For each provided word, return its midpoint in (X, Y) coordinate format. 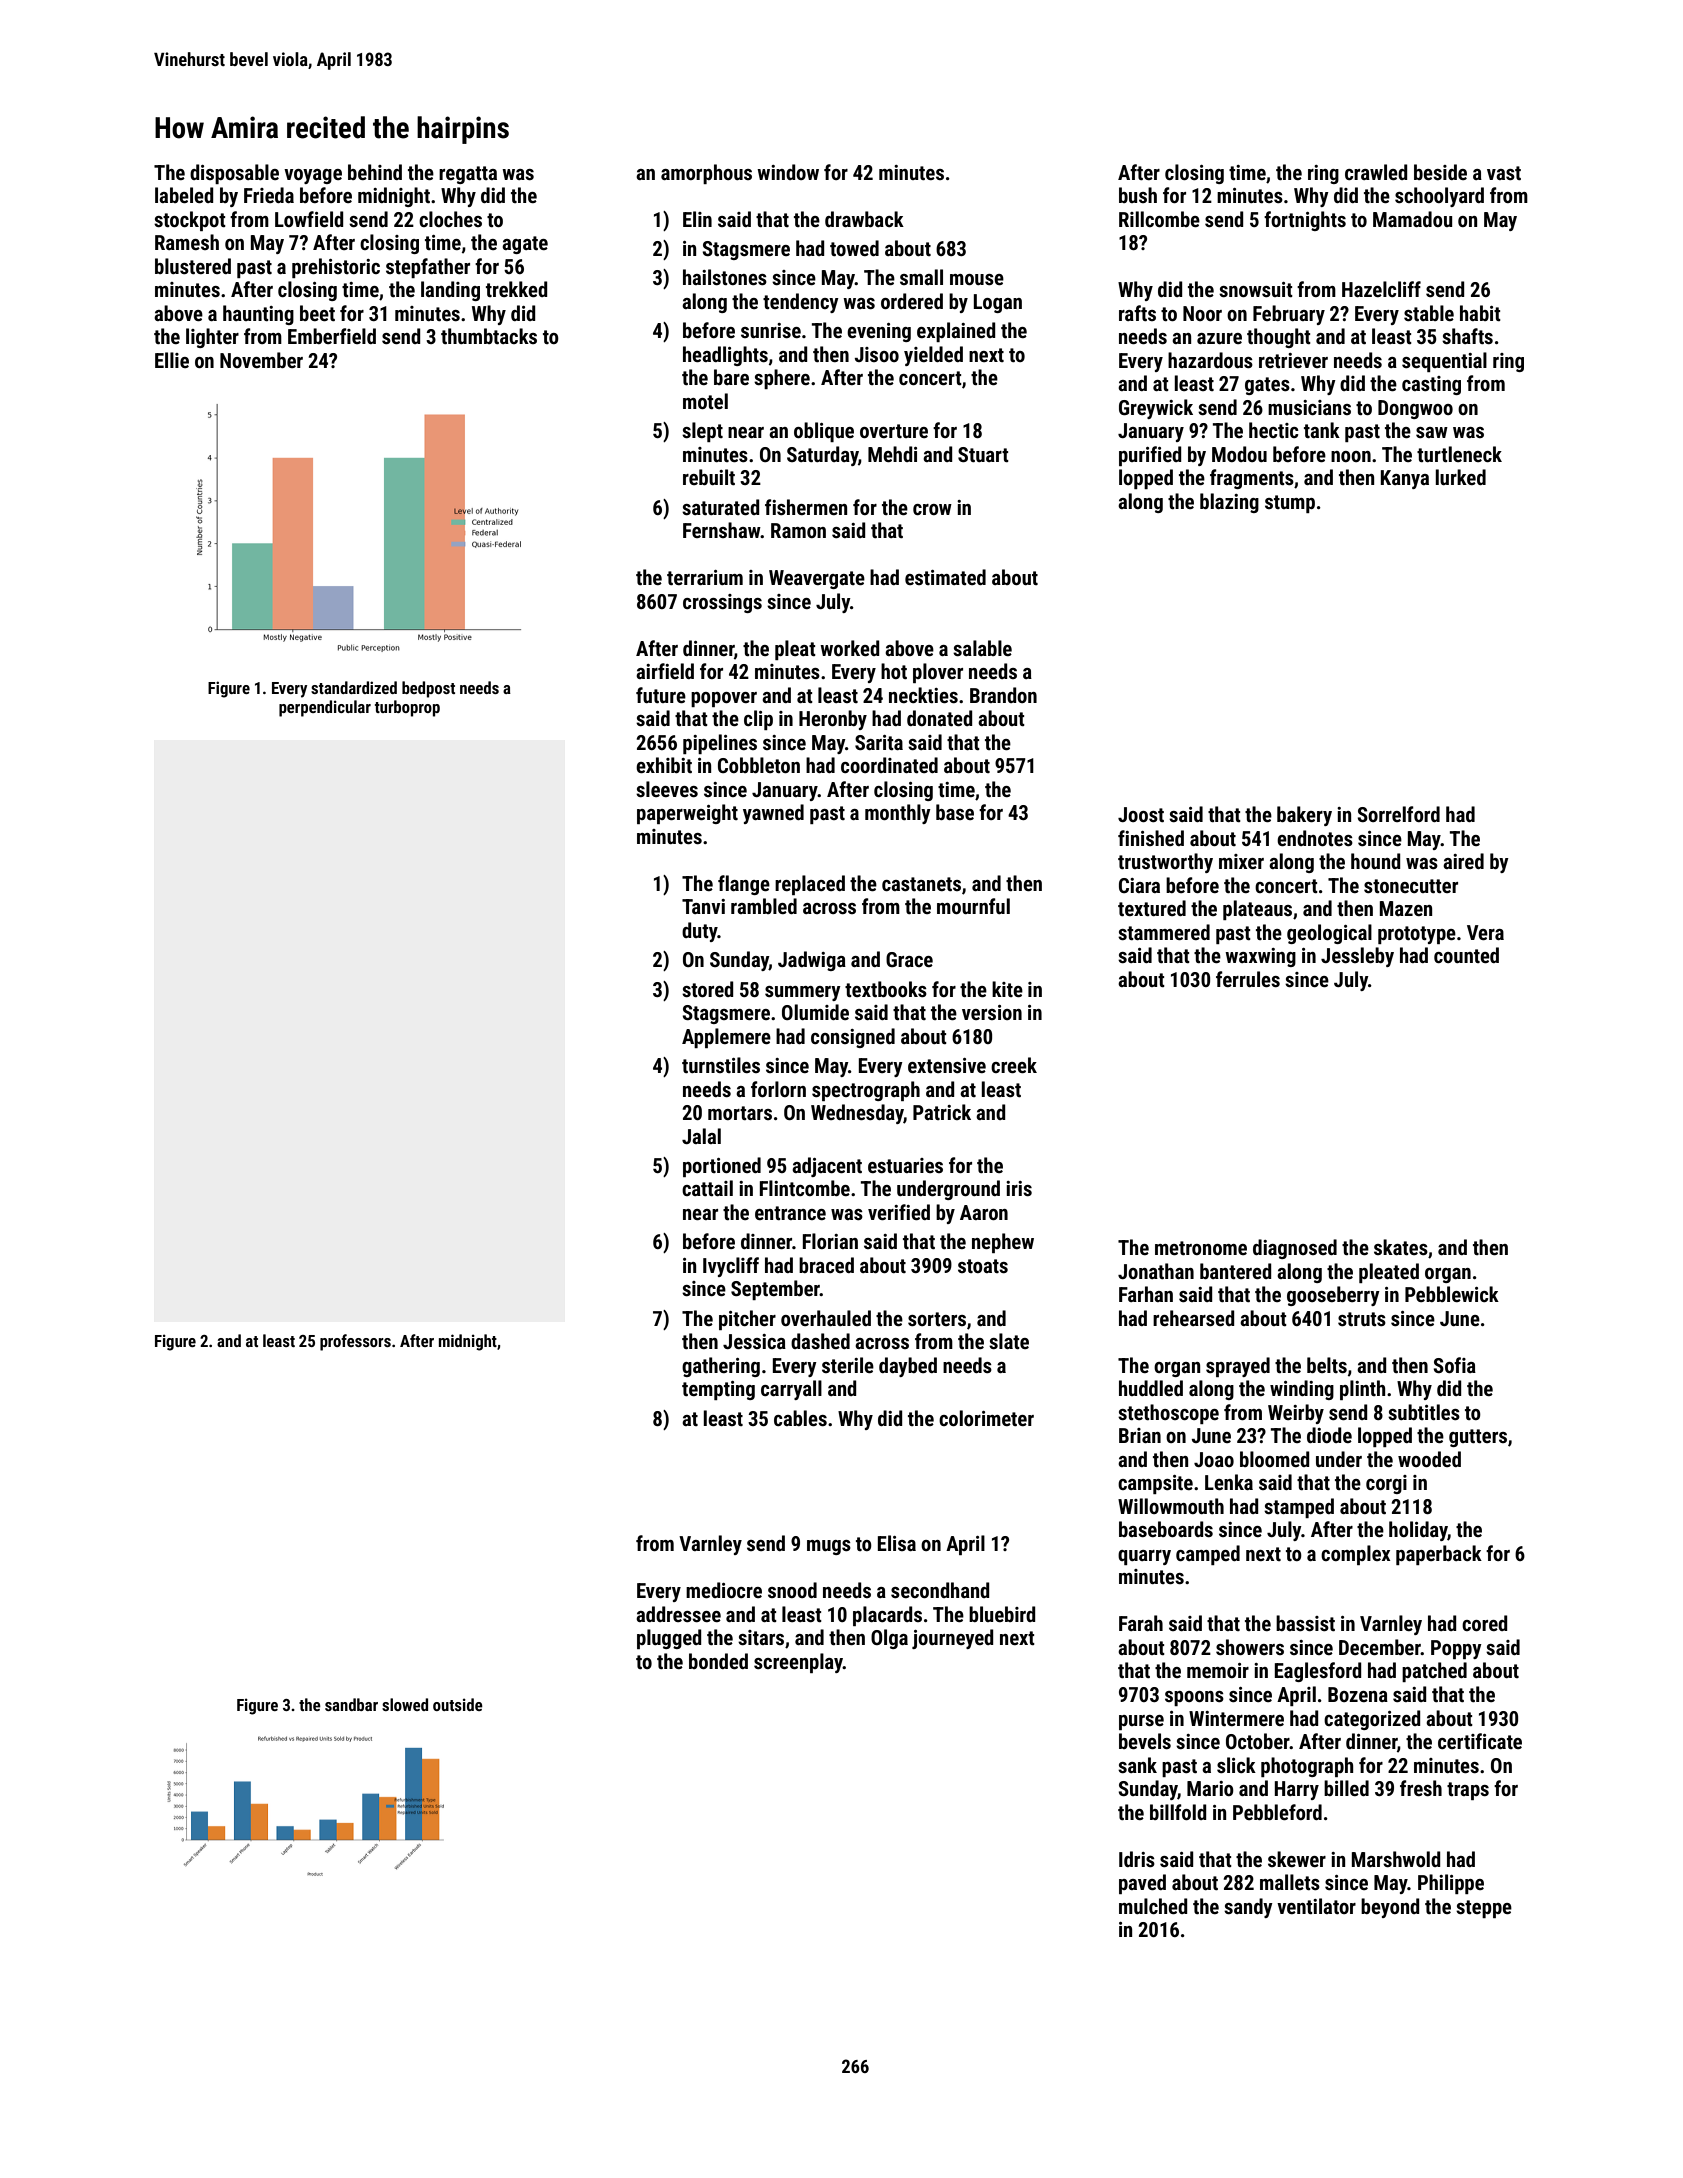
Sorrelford (1398, 814)
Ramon (798, 530)
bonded (718, 1661)
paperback (1439, 1555)
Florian (830, 1241)
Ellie (172, 360)
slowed (405, 1704)
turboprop (407, 708)
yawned (773, 814)
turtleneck (1459, 454)
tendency (801, 303)
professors (355, 1342)
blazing (1229, 503)
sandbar (351, 1704)
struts (1362, 1319)
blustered (193, 266)
